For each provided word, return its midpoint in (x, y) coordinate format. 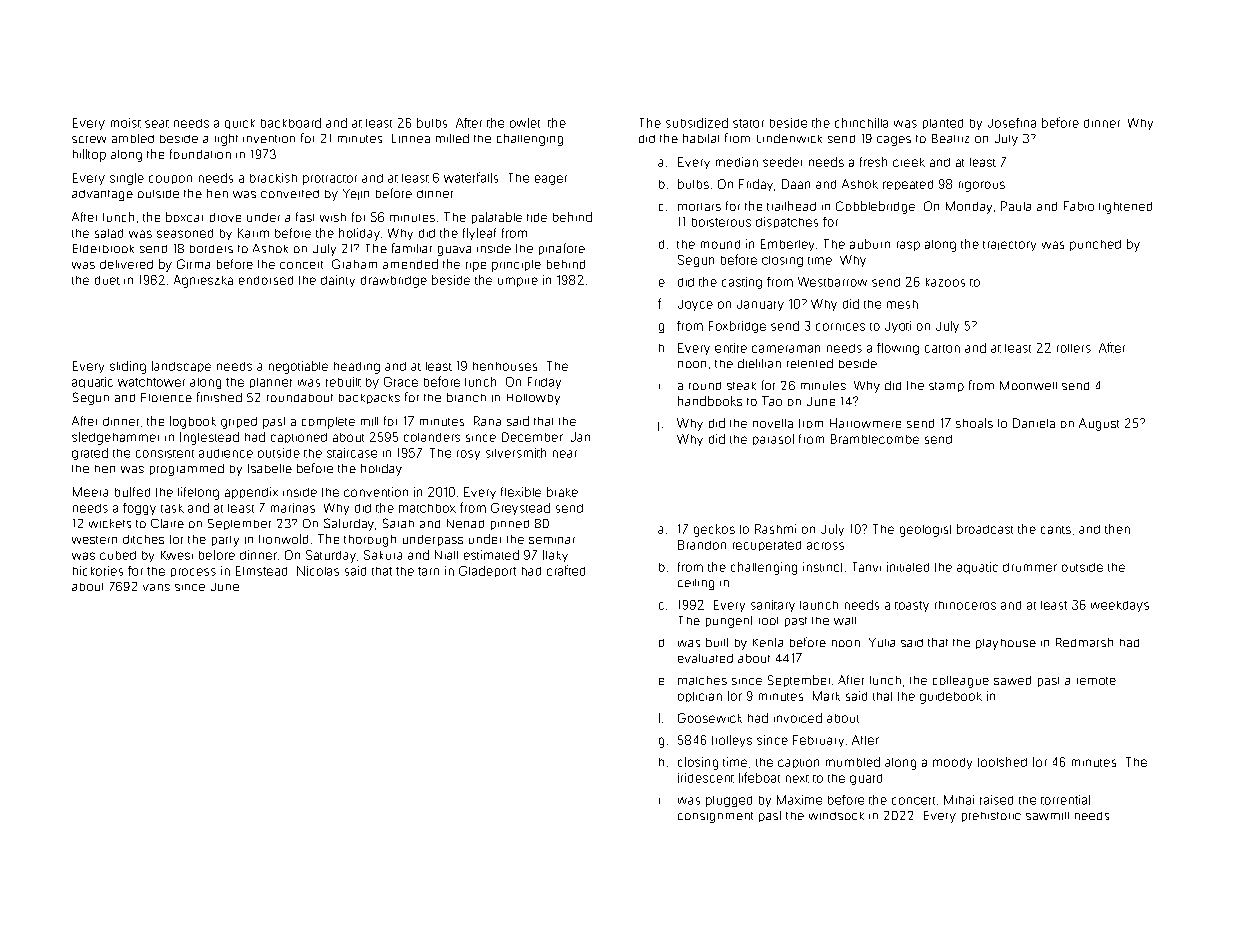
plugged (729, 801)
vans (156, 587)
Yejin (356, 194)
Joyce (695, 305)
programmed (187, 470)
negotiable (298, 367)
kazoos (945, 282)
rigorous (982, 186)
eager (551, 180)
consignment (715, 817)
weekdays (1120, 606)
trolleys (732, 741)
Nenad (465, 523)
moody (952, 763)
